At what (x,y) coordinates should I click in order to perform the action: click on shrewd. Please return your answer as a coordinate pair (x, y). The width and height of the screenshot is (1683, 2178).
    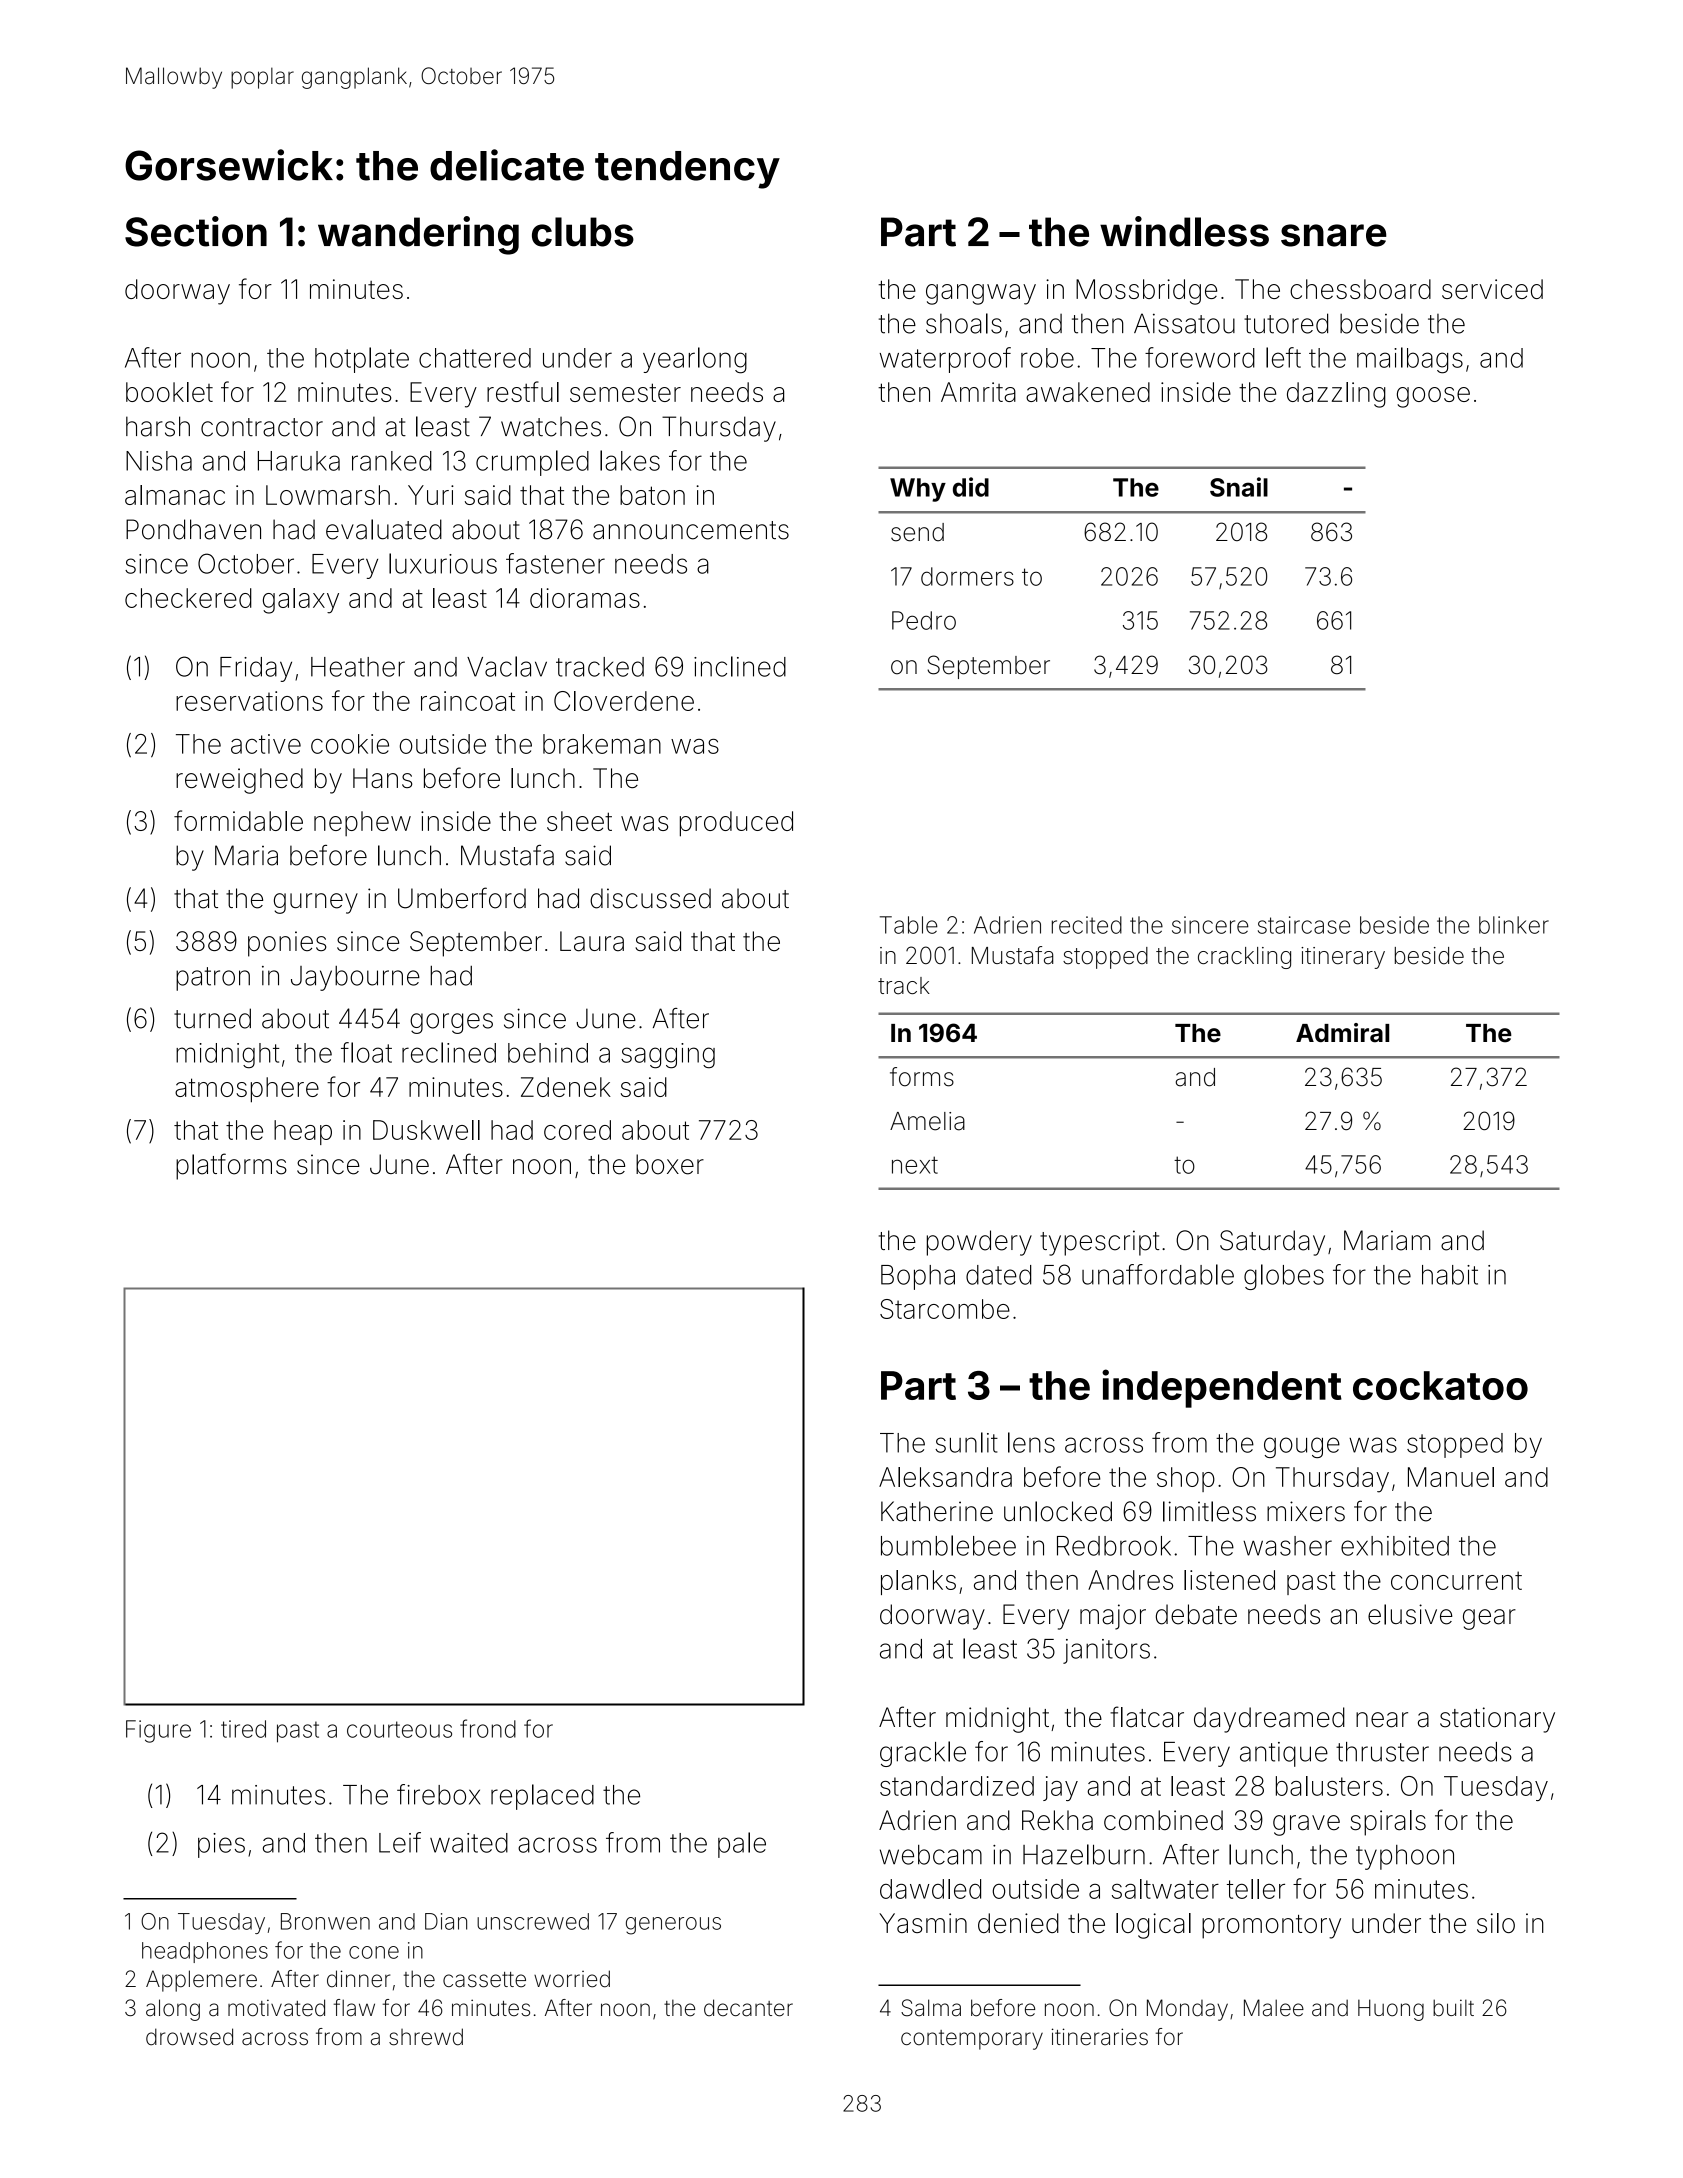
    Looking at the image, I should click on (426, 2037).
